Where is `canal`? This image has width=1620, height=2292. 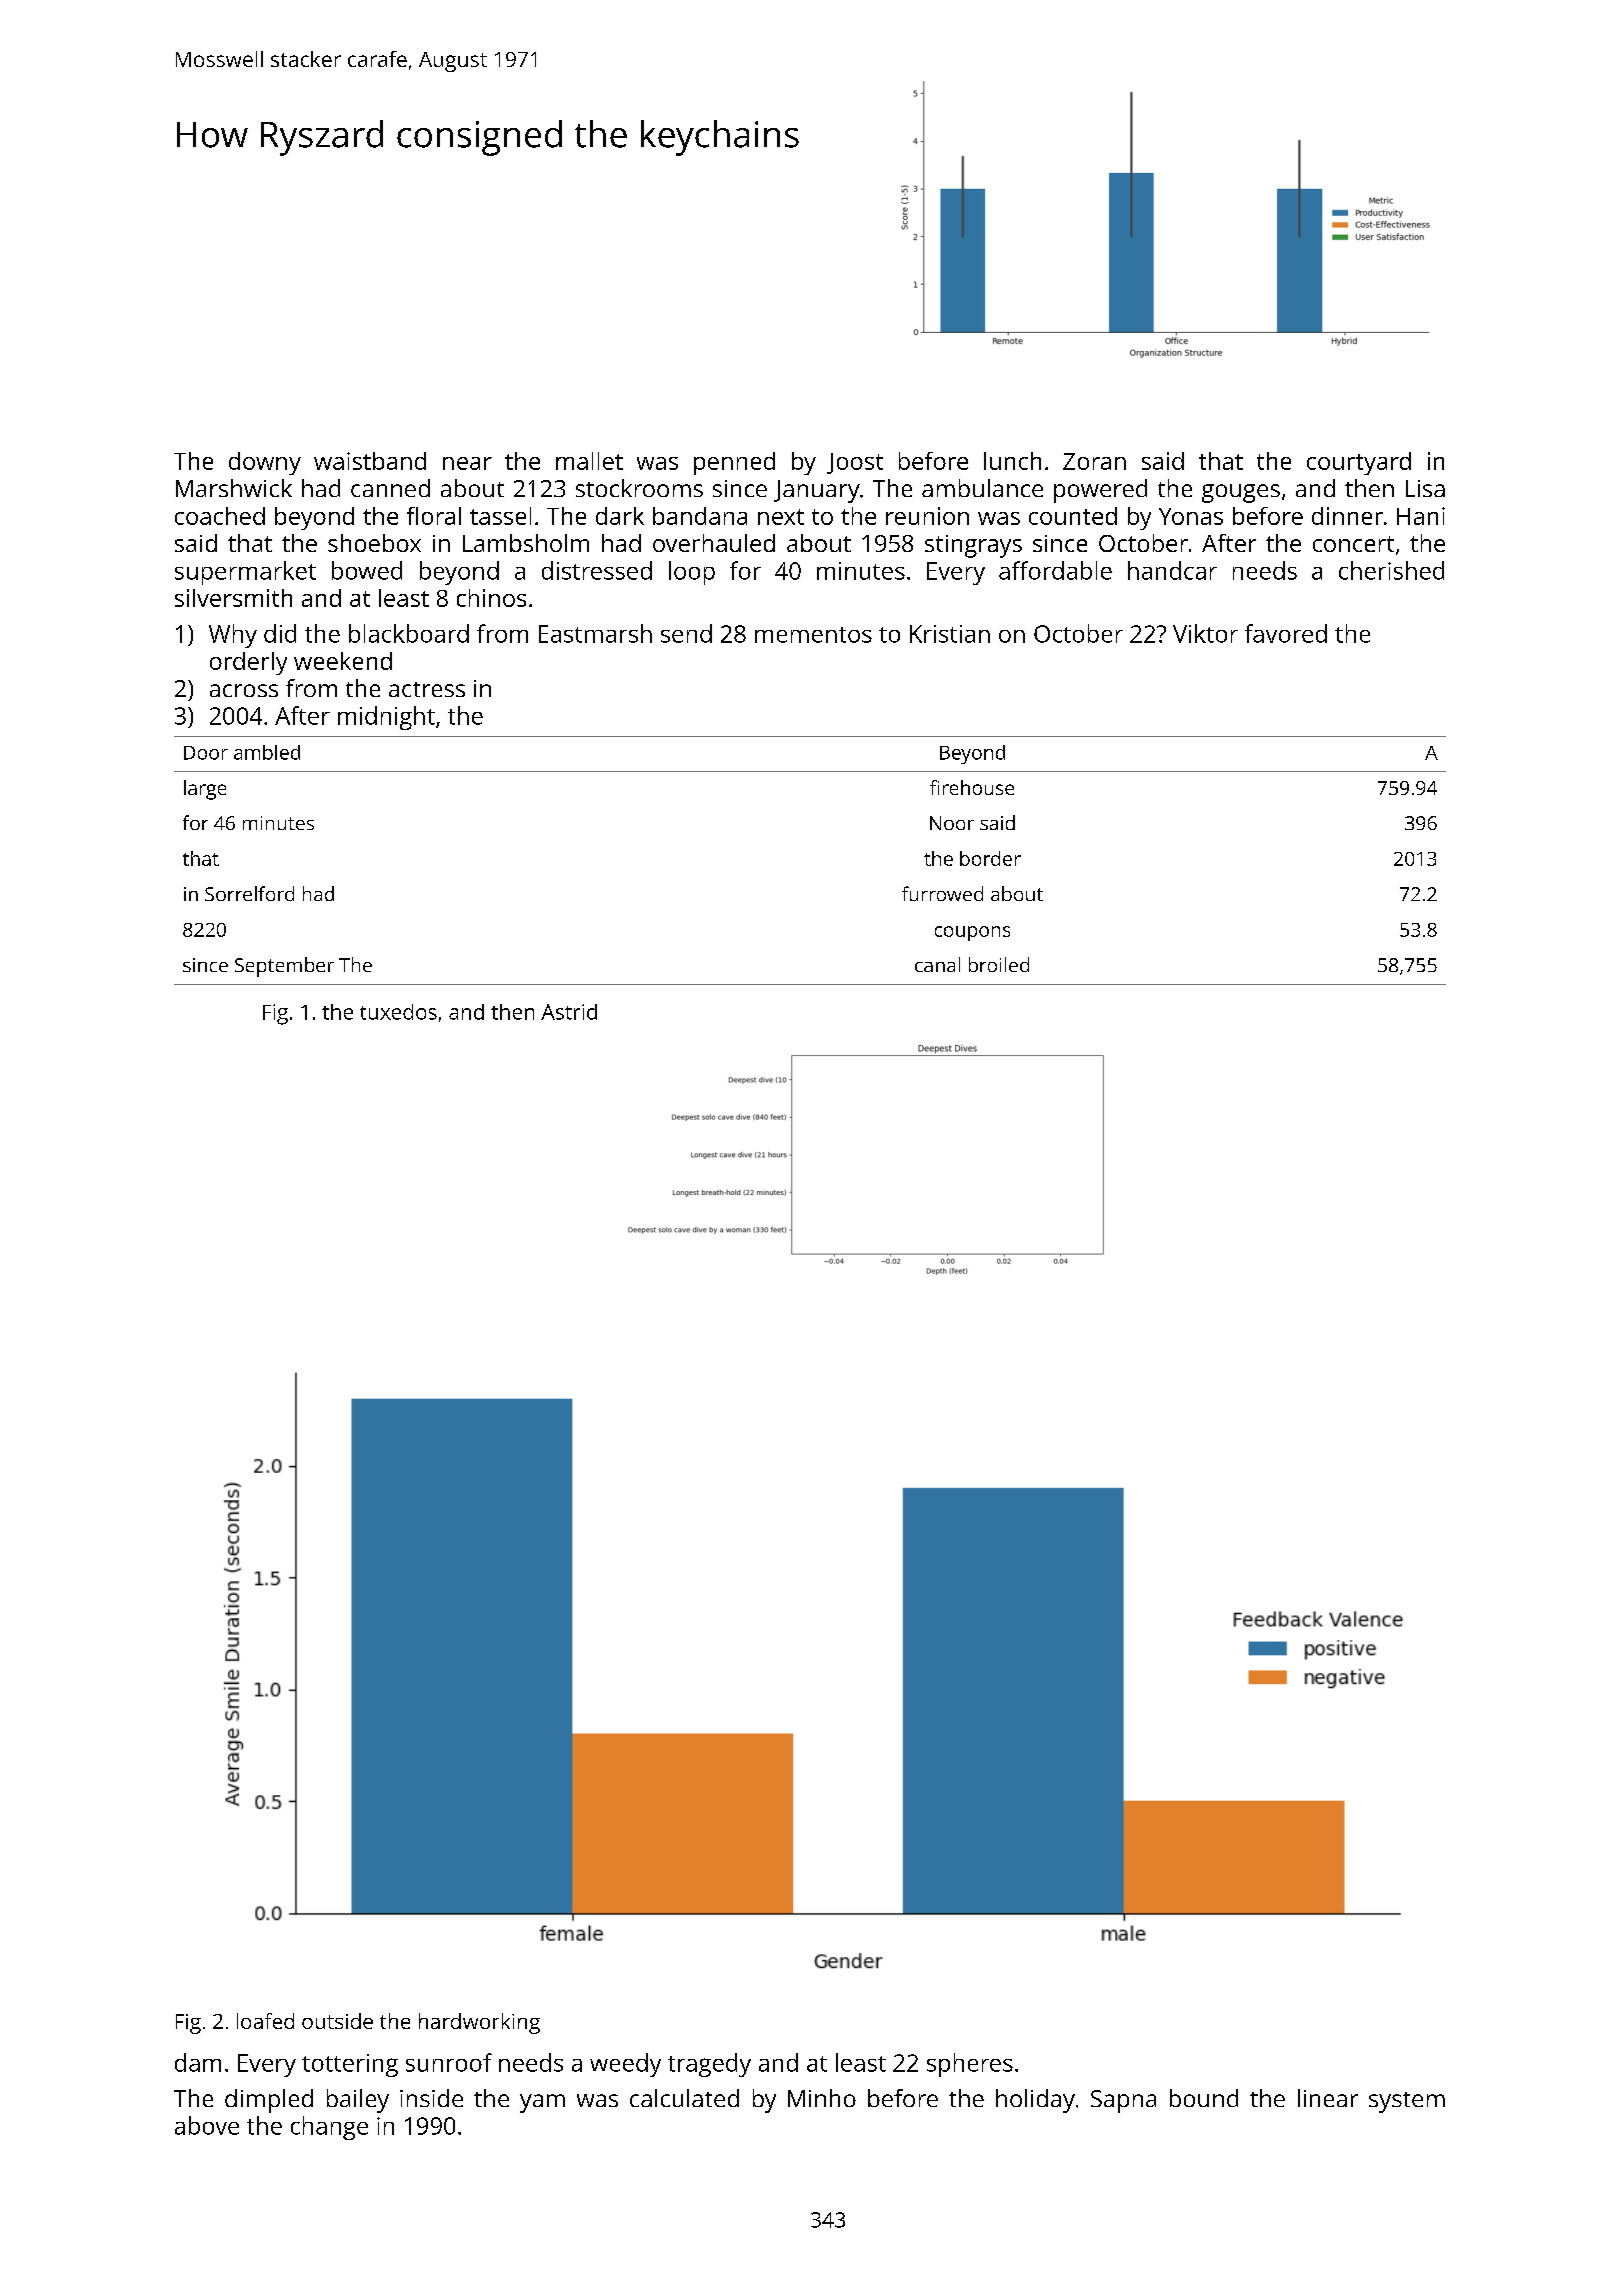 canal is located at coordinates (937, 964).
